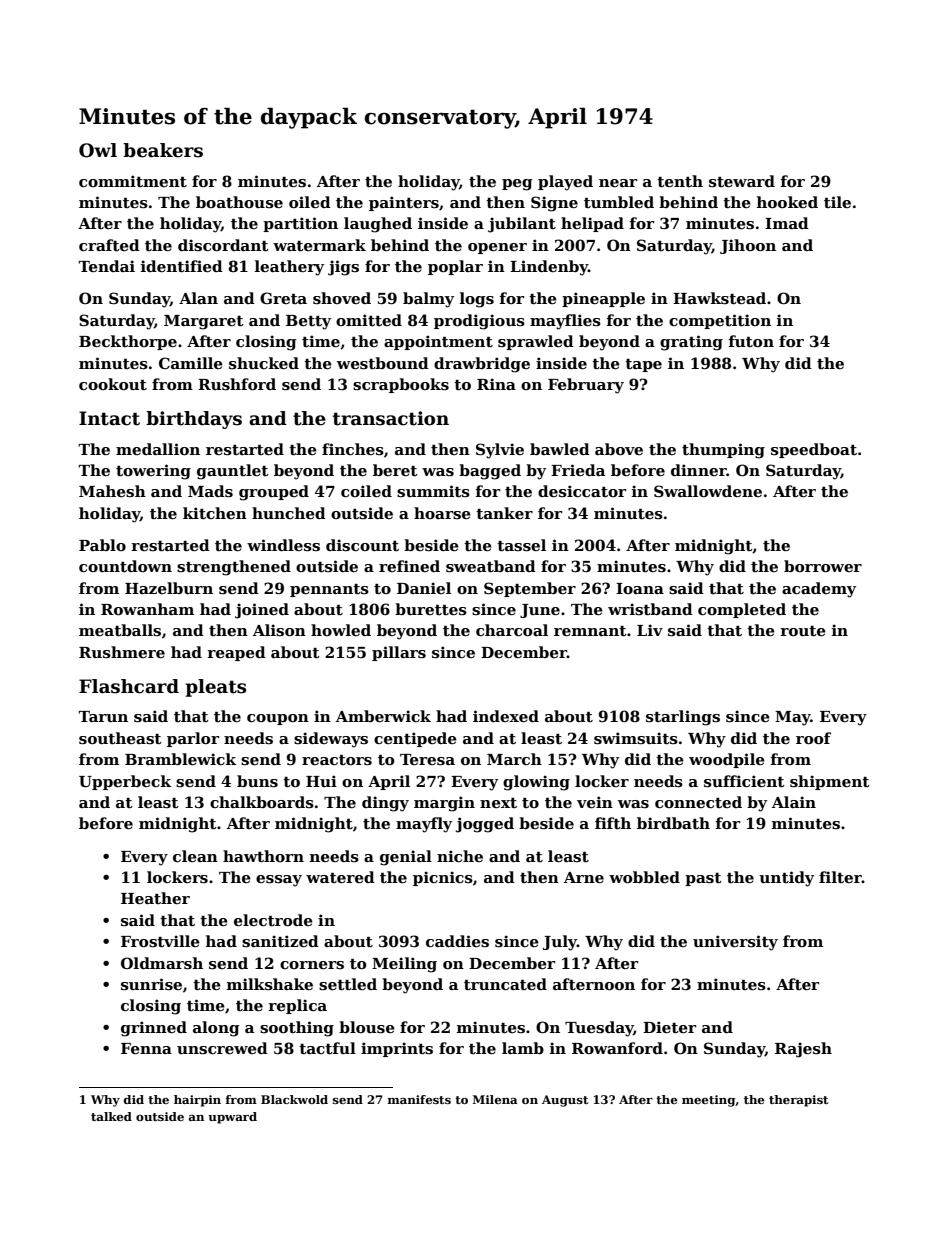 This screenshot has width=952, height=1233. I want to click on grouped, so click(274, 493).
